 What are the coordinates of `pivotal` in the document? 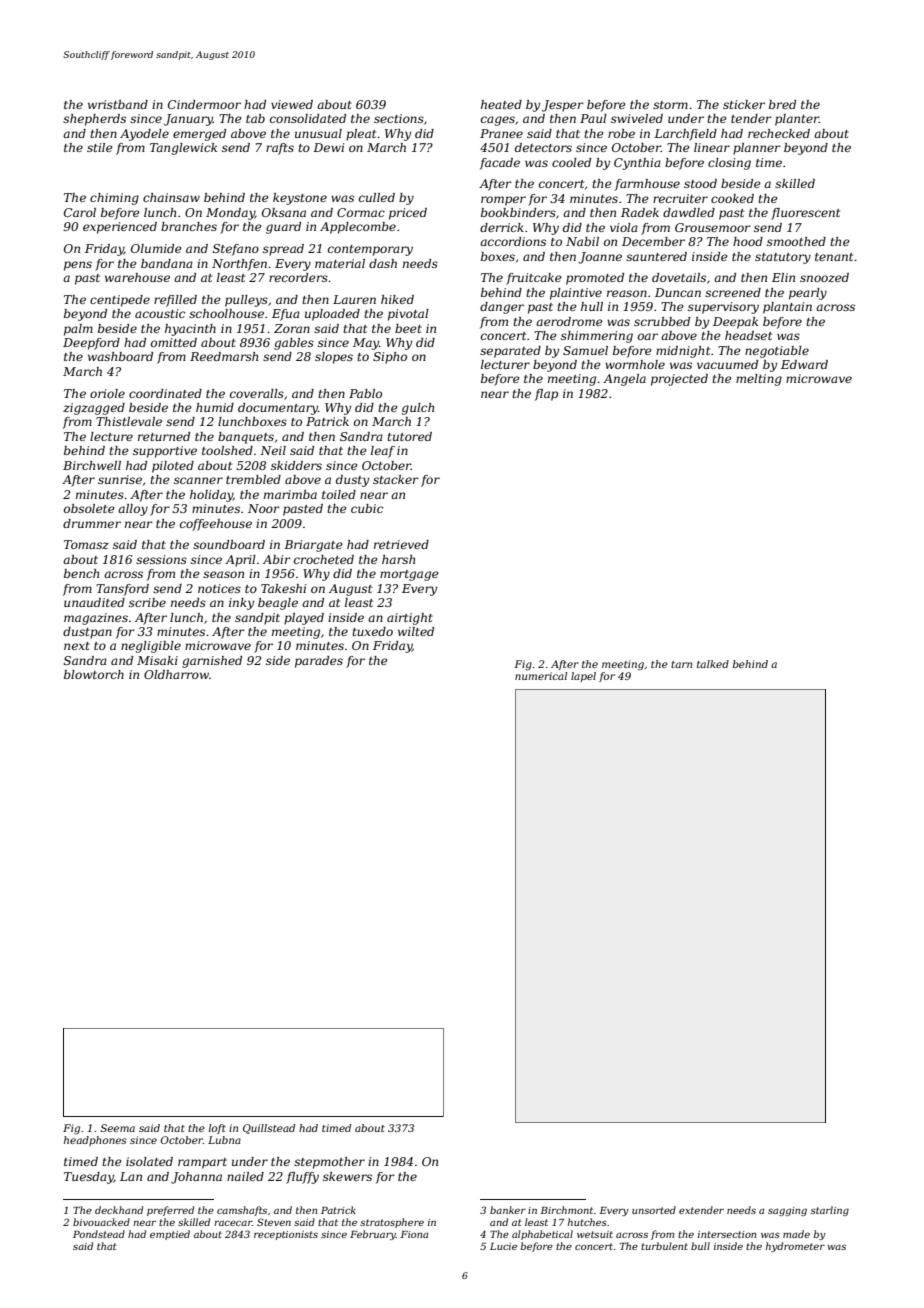 It's located at (408, 315).
